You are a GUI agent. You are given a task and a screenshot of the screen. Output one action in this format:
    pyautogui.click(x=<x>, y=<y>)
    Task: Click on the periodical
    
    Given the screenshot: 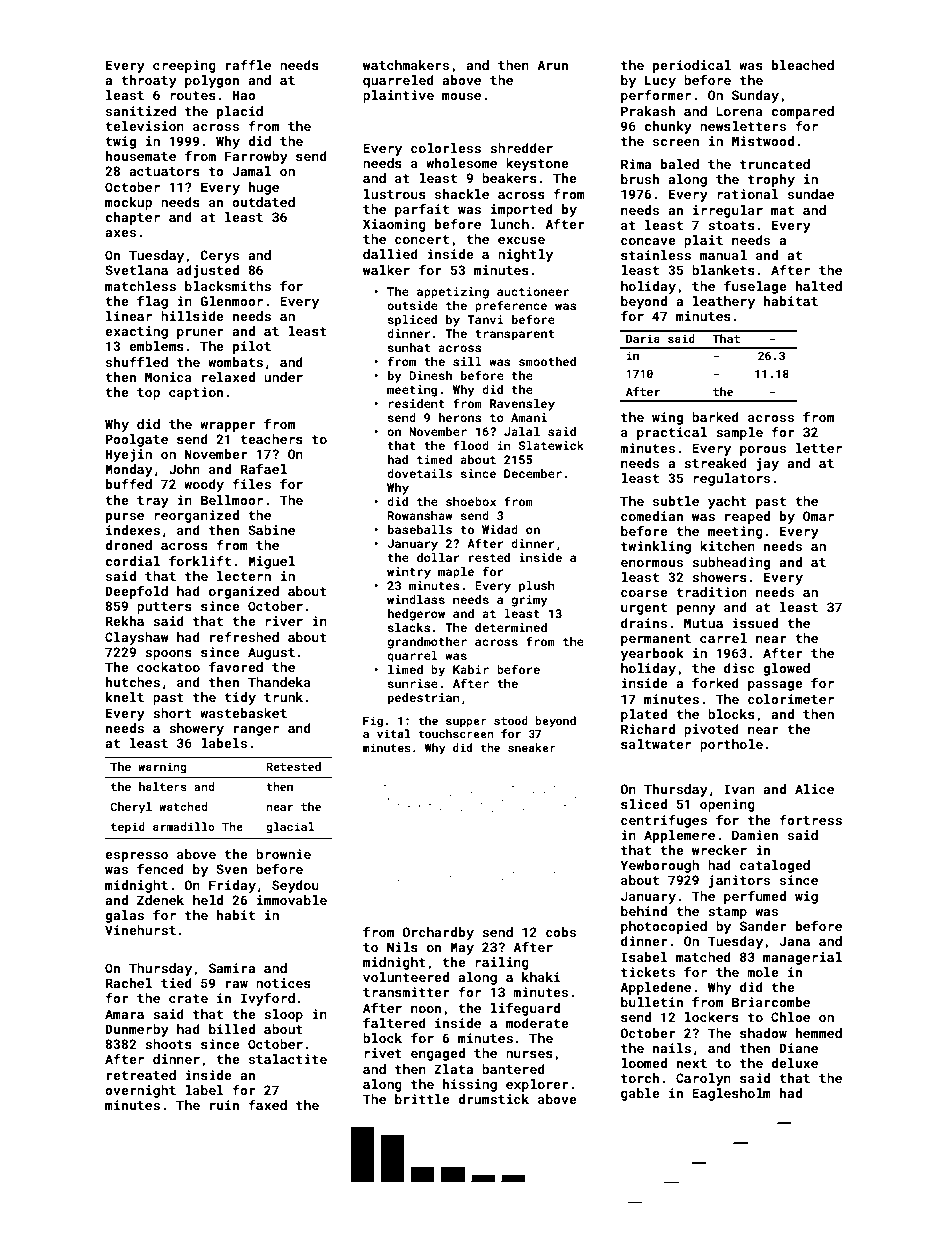 What is the action you would take?
    pyautogui.click(x=692, y=66)
